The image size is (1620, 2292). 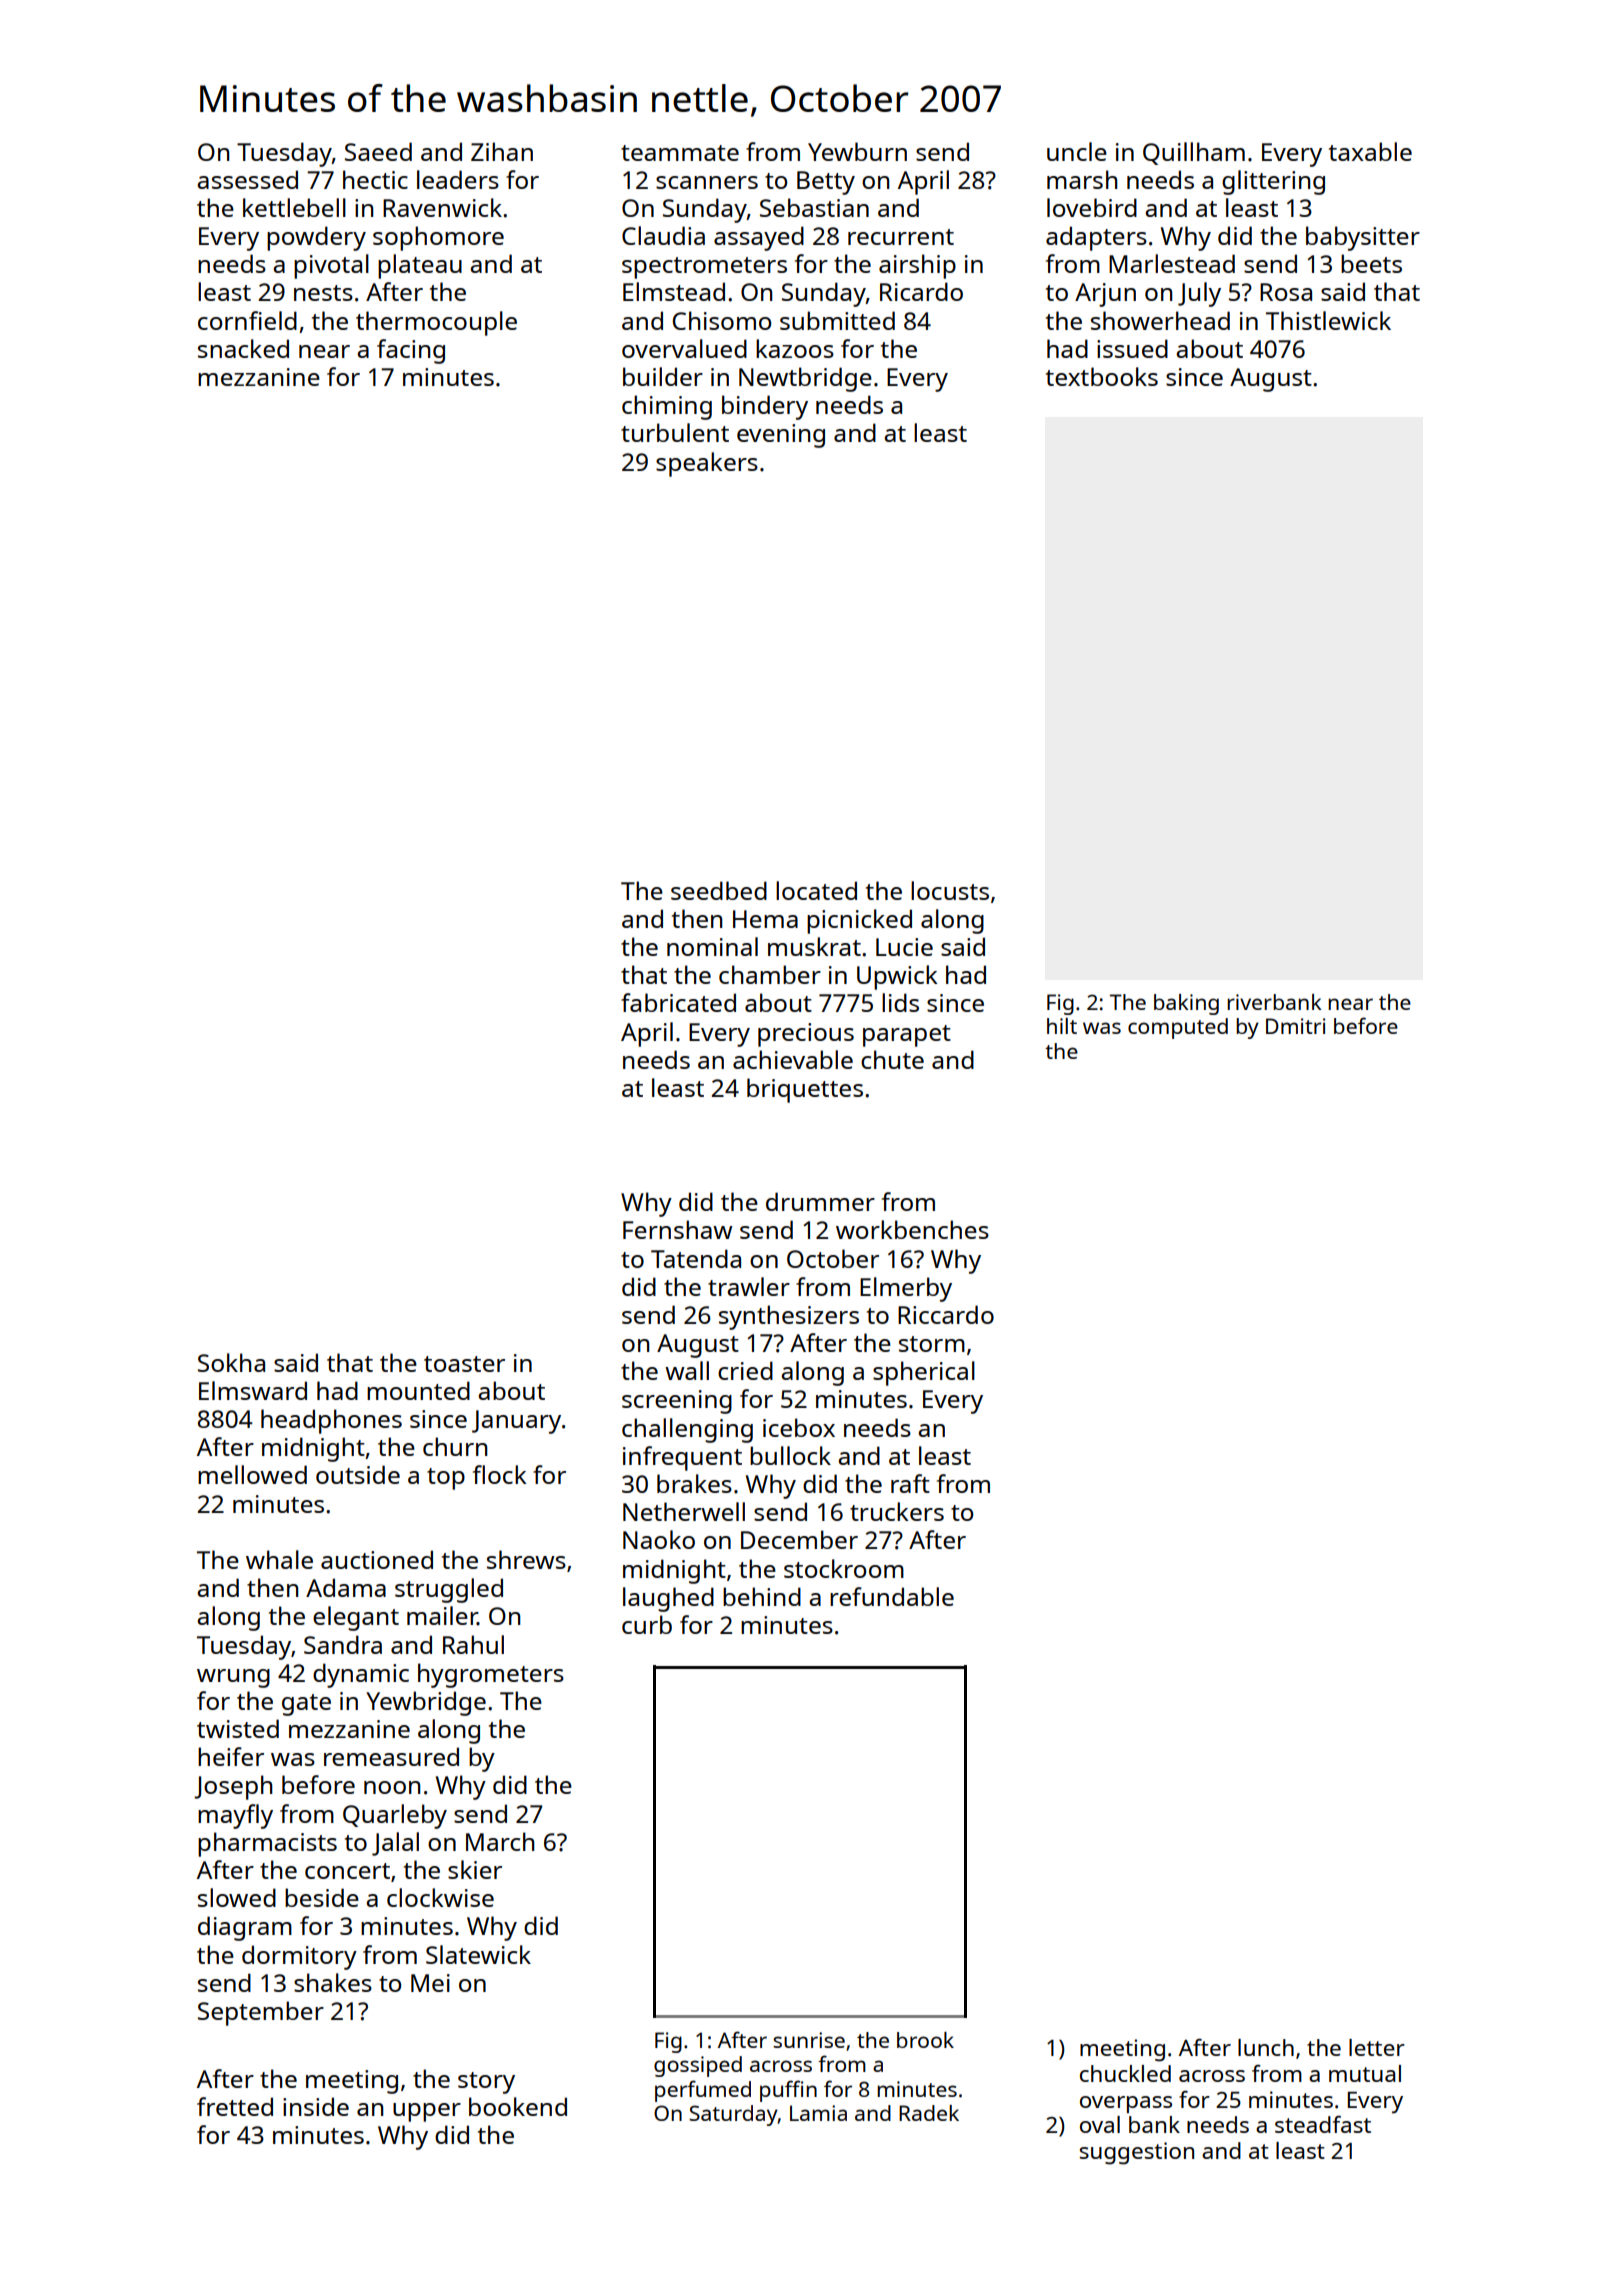 What do you see at coordinates (1136, 2153) in the document?
I see `suggestion` at bounding box center [1136, 2153].
